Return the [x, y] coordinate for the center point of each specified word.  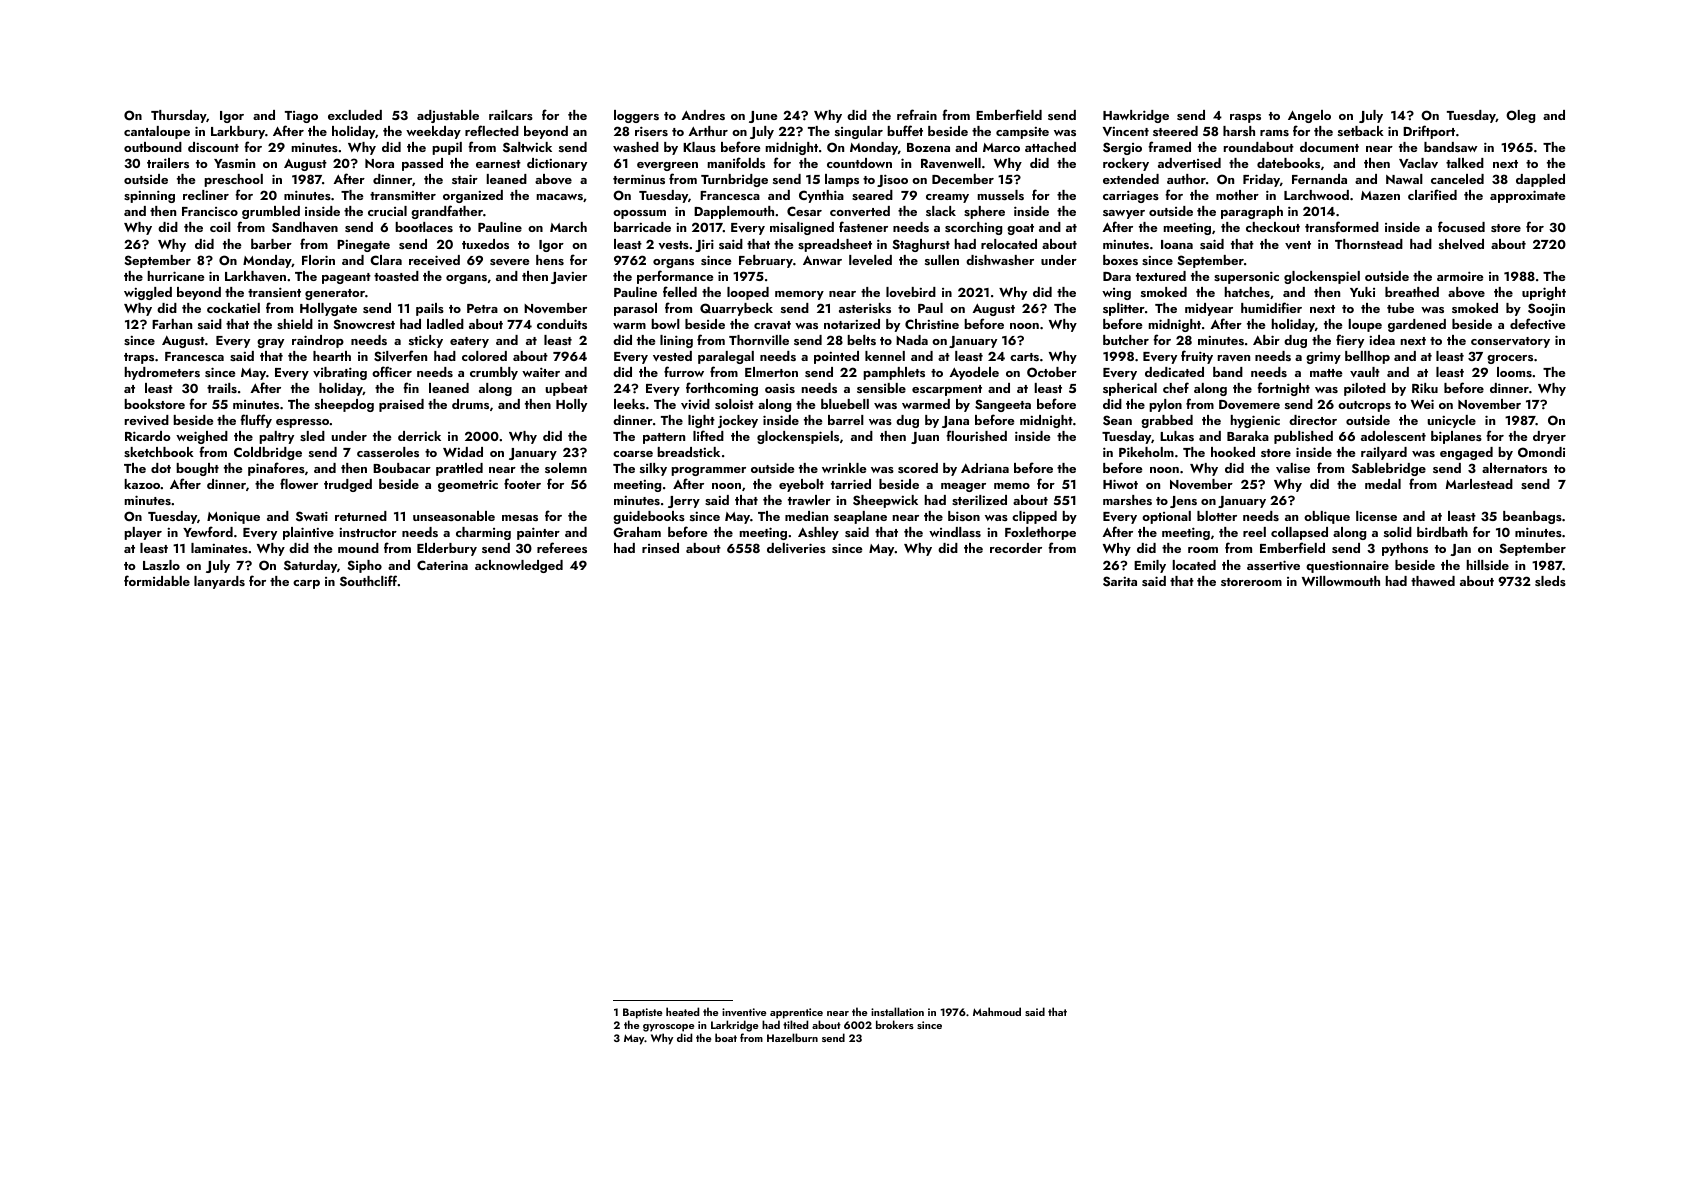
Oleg [1520, 116]
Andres [703, 115]
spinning [149, 196]
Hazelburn [792, 1037]
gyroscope [668, 1028]
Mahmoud [997, 1011]
